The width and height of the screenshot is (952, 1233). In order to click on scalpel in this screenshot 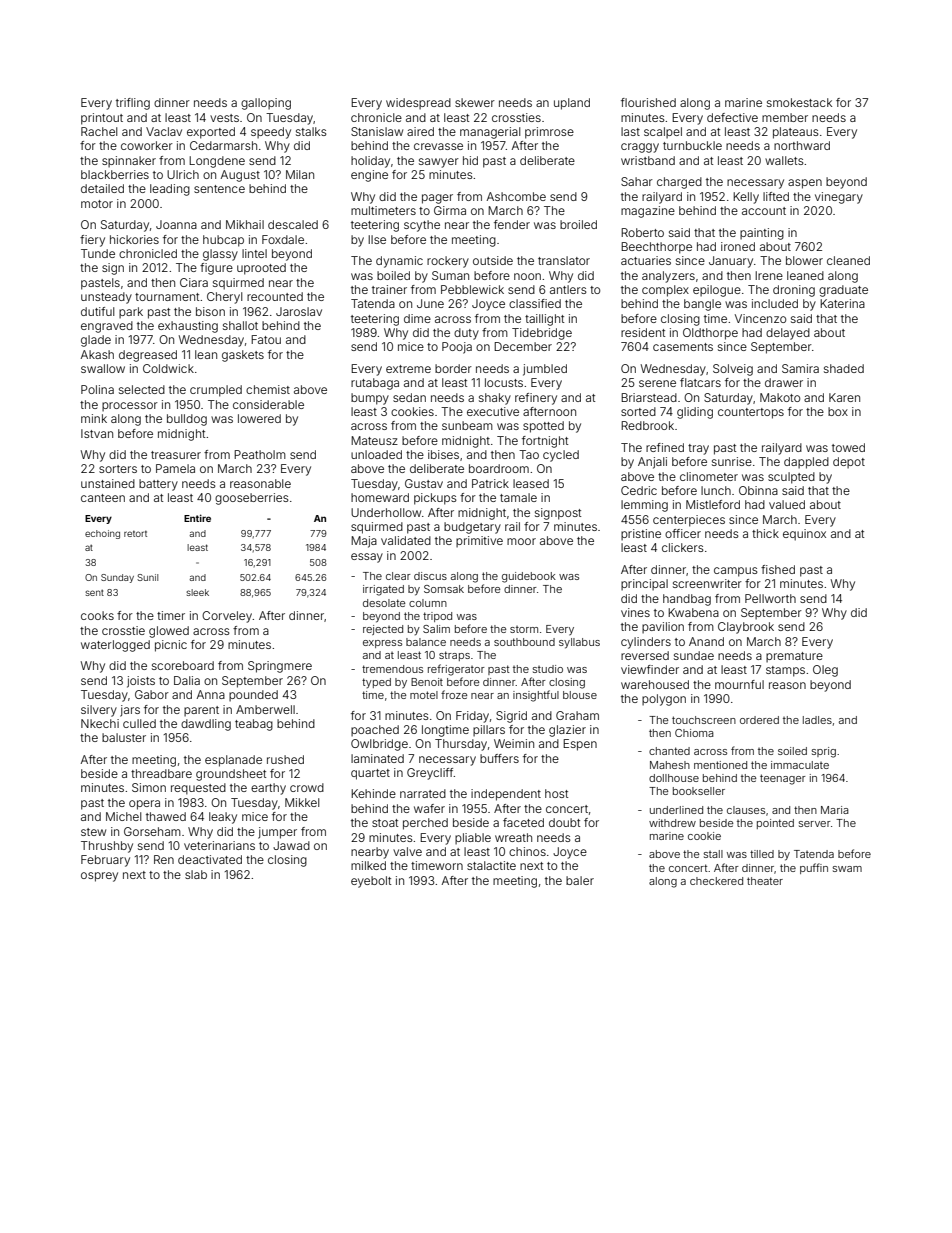, I will do `click(663, 133)`.
